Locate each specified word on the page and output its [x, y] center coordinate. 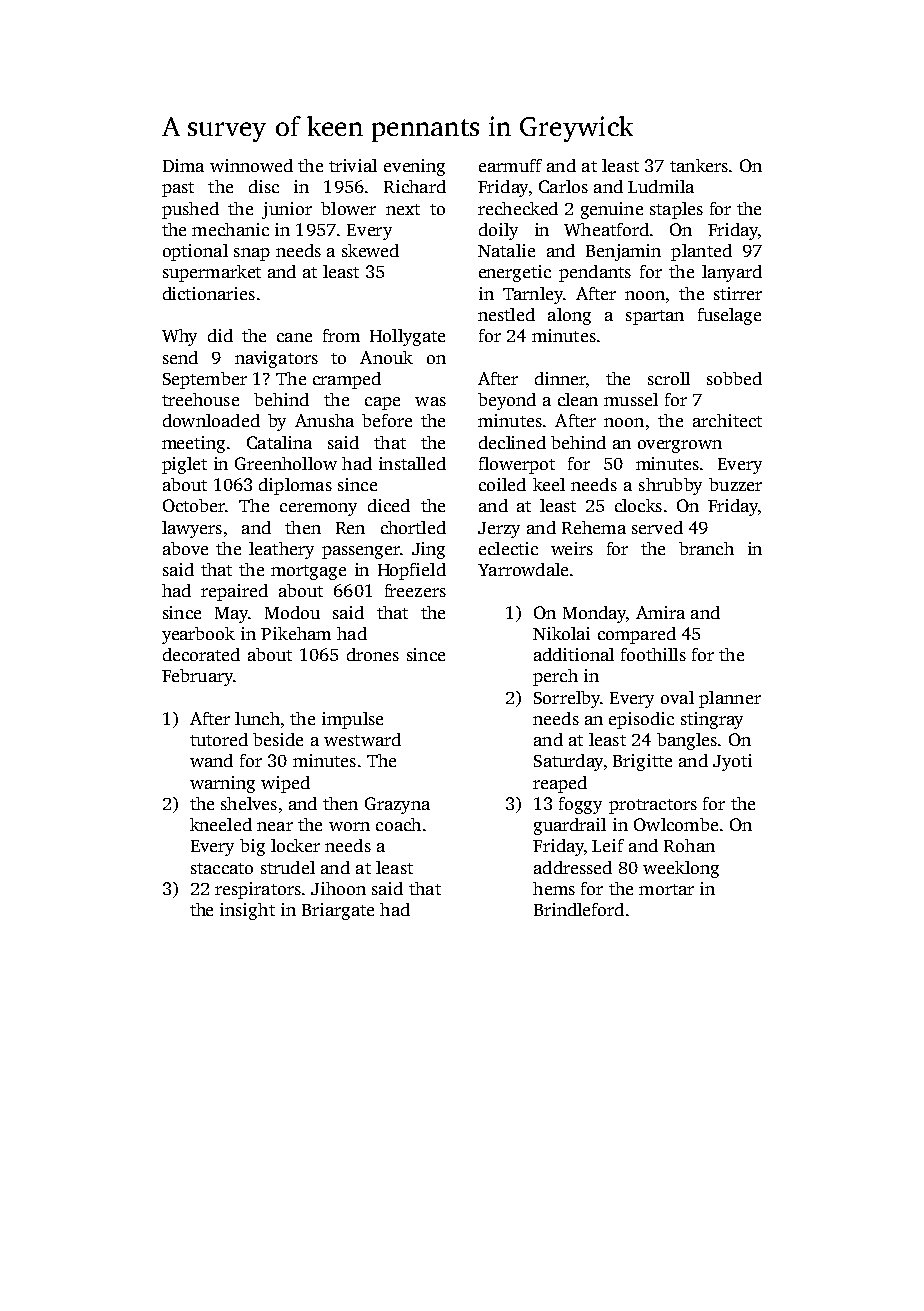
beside [278, 739]
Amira [660, 612]
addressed [573, 867]
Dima [183, 165]
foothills [653, 654]
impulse [352, 720]
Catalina [279, 442]
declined [512, 442]
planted [701, 252]
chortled [413, 527]
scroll [669, 378]
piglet [184, 465]
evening [414, 167]
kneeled [221, 824]
